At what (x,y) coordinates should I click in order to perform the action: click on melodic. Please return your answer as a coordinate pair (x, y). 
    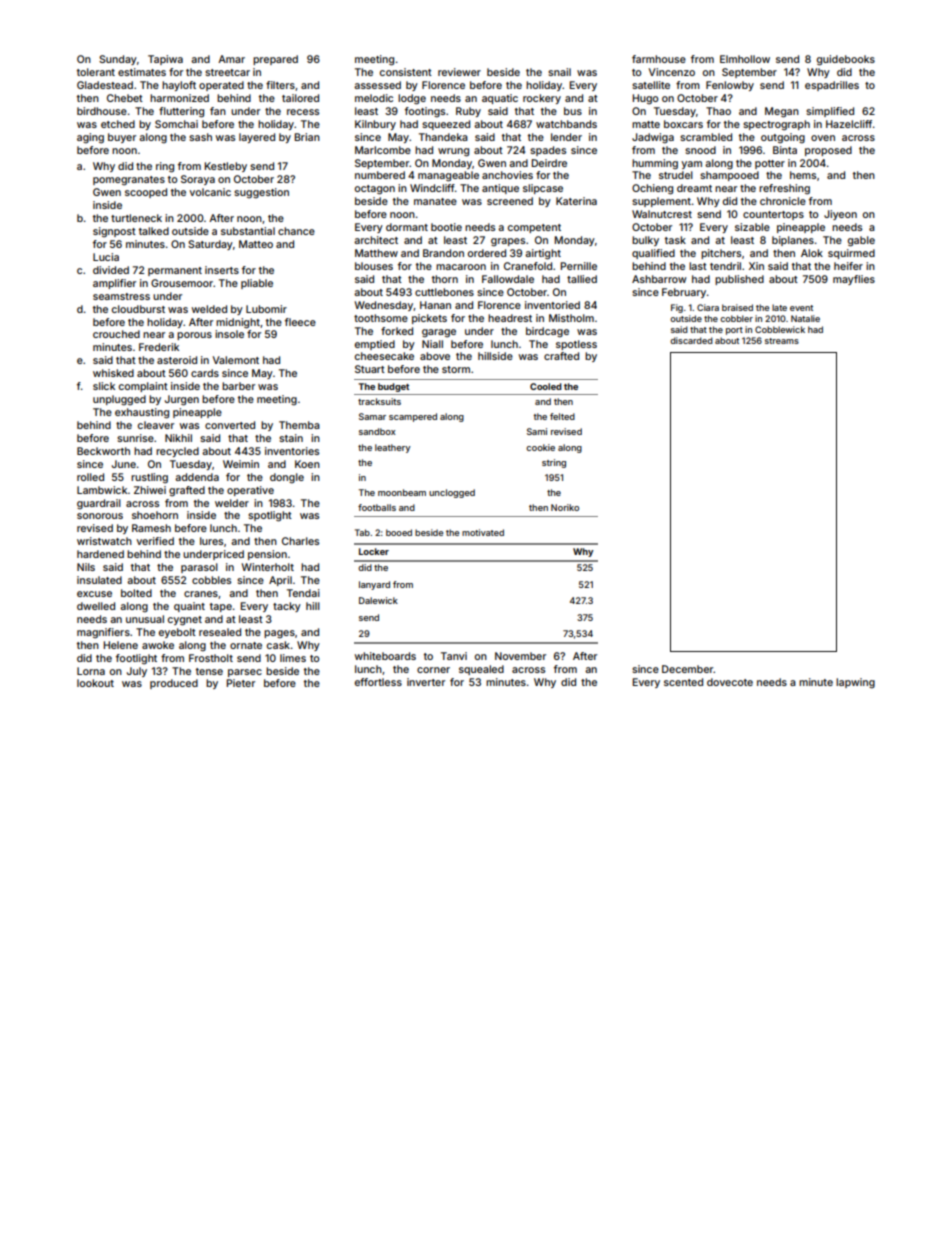
    Looking at the image, I should click on (374, 98).
